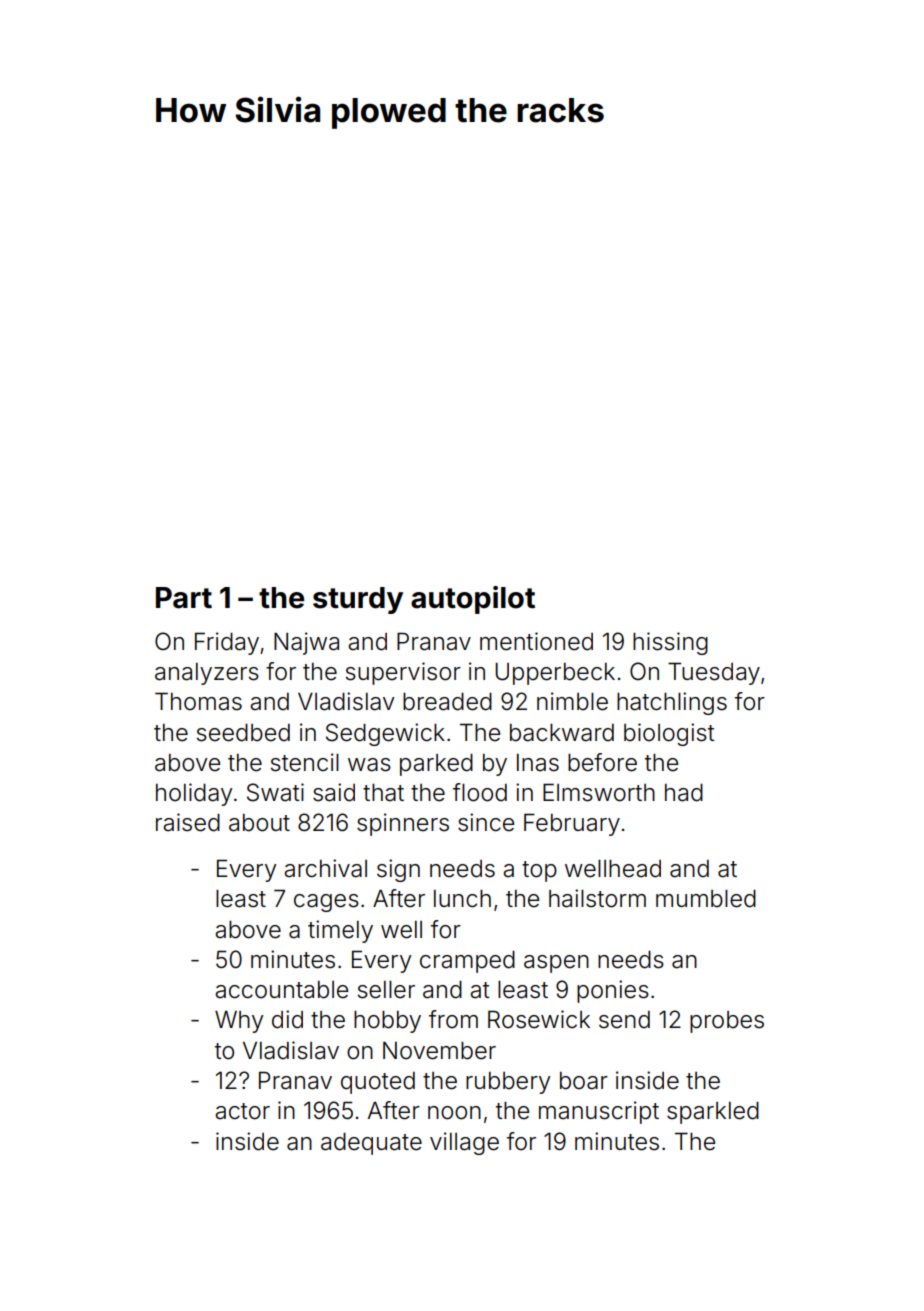  What do you see at coordinates (670, 643) in the document?
I see `hissing` at bounding box center [670, 643].
